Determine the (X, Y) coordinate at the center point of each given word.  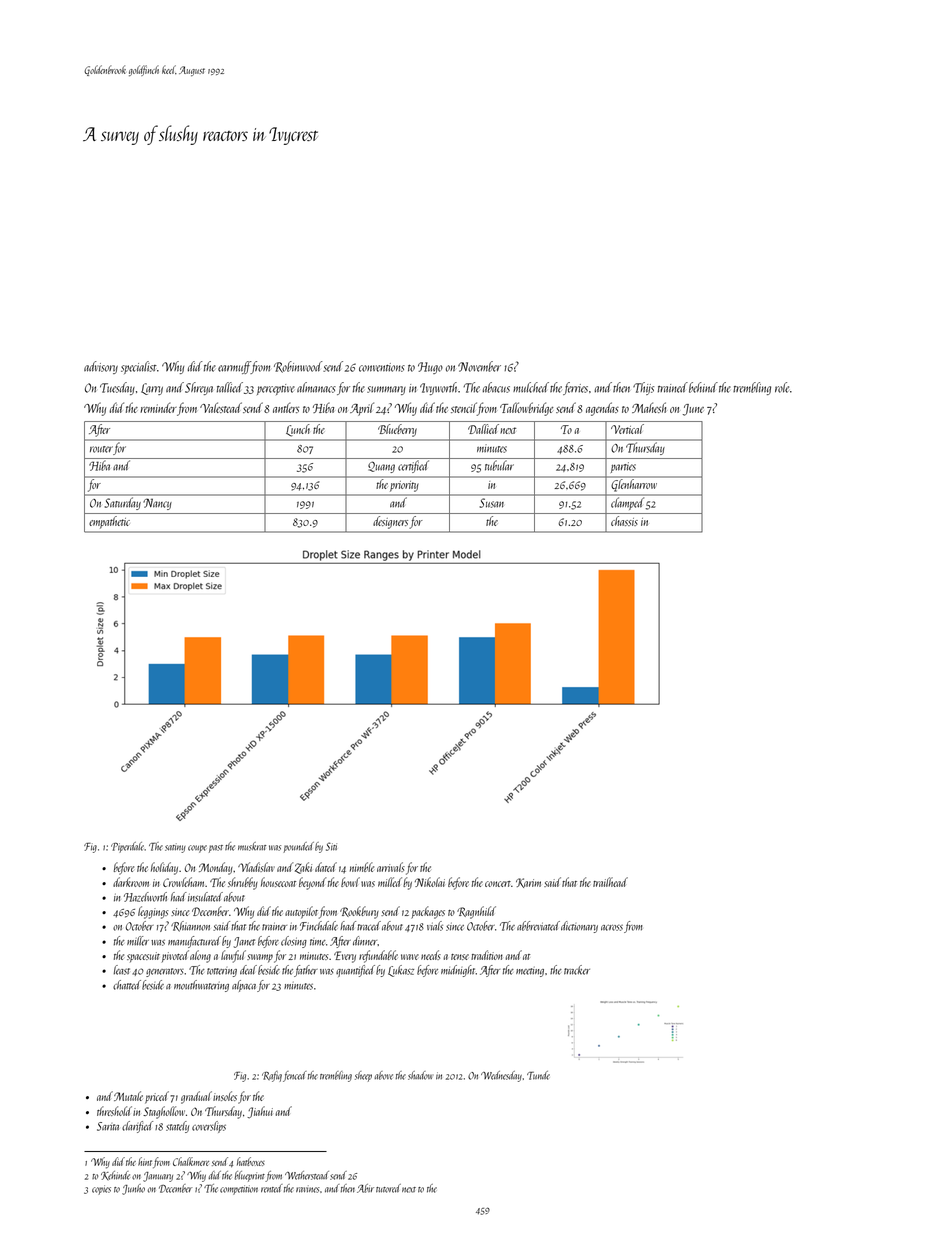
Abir (365, 1188)
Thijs (643, 388)
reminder (158, 407)
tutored (388, 1188)
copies (101, 1190)
